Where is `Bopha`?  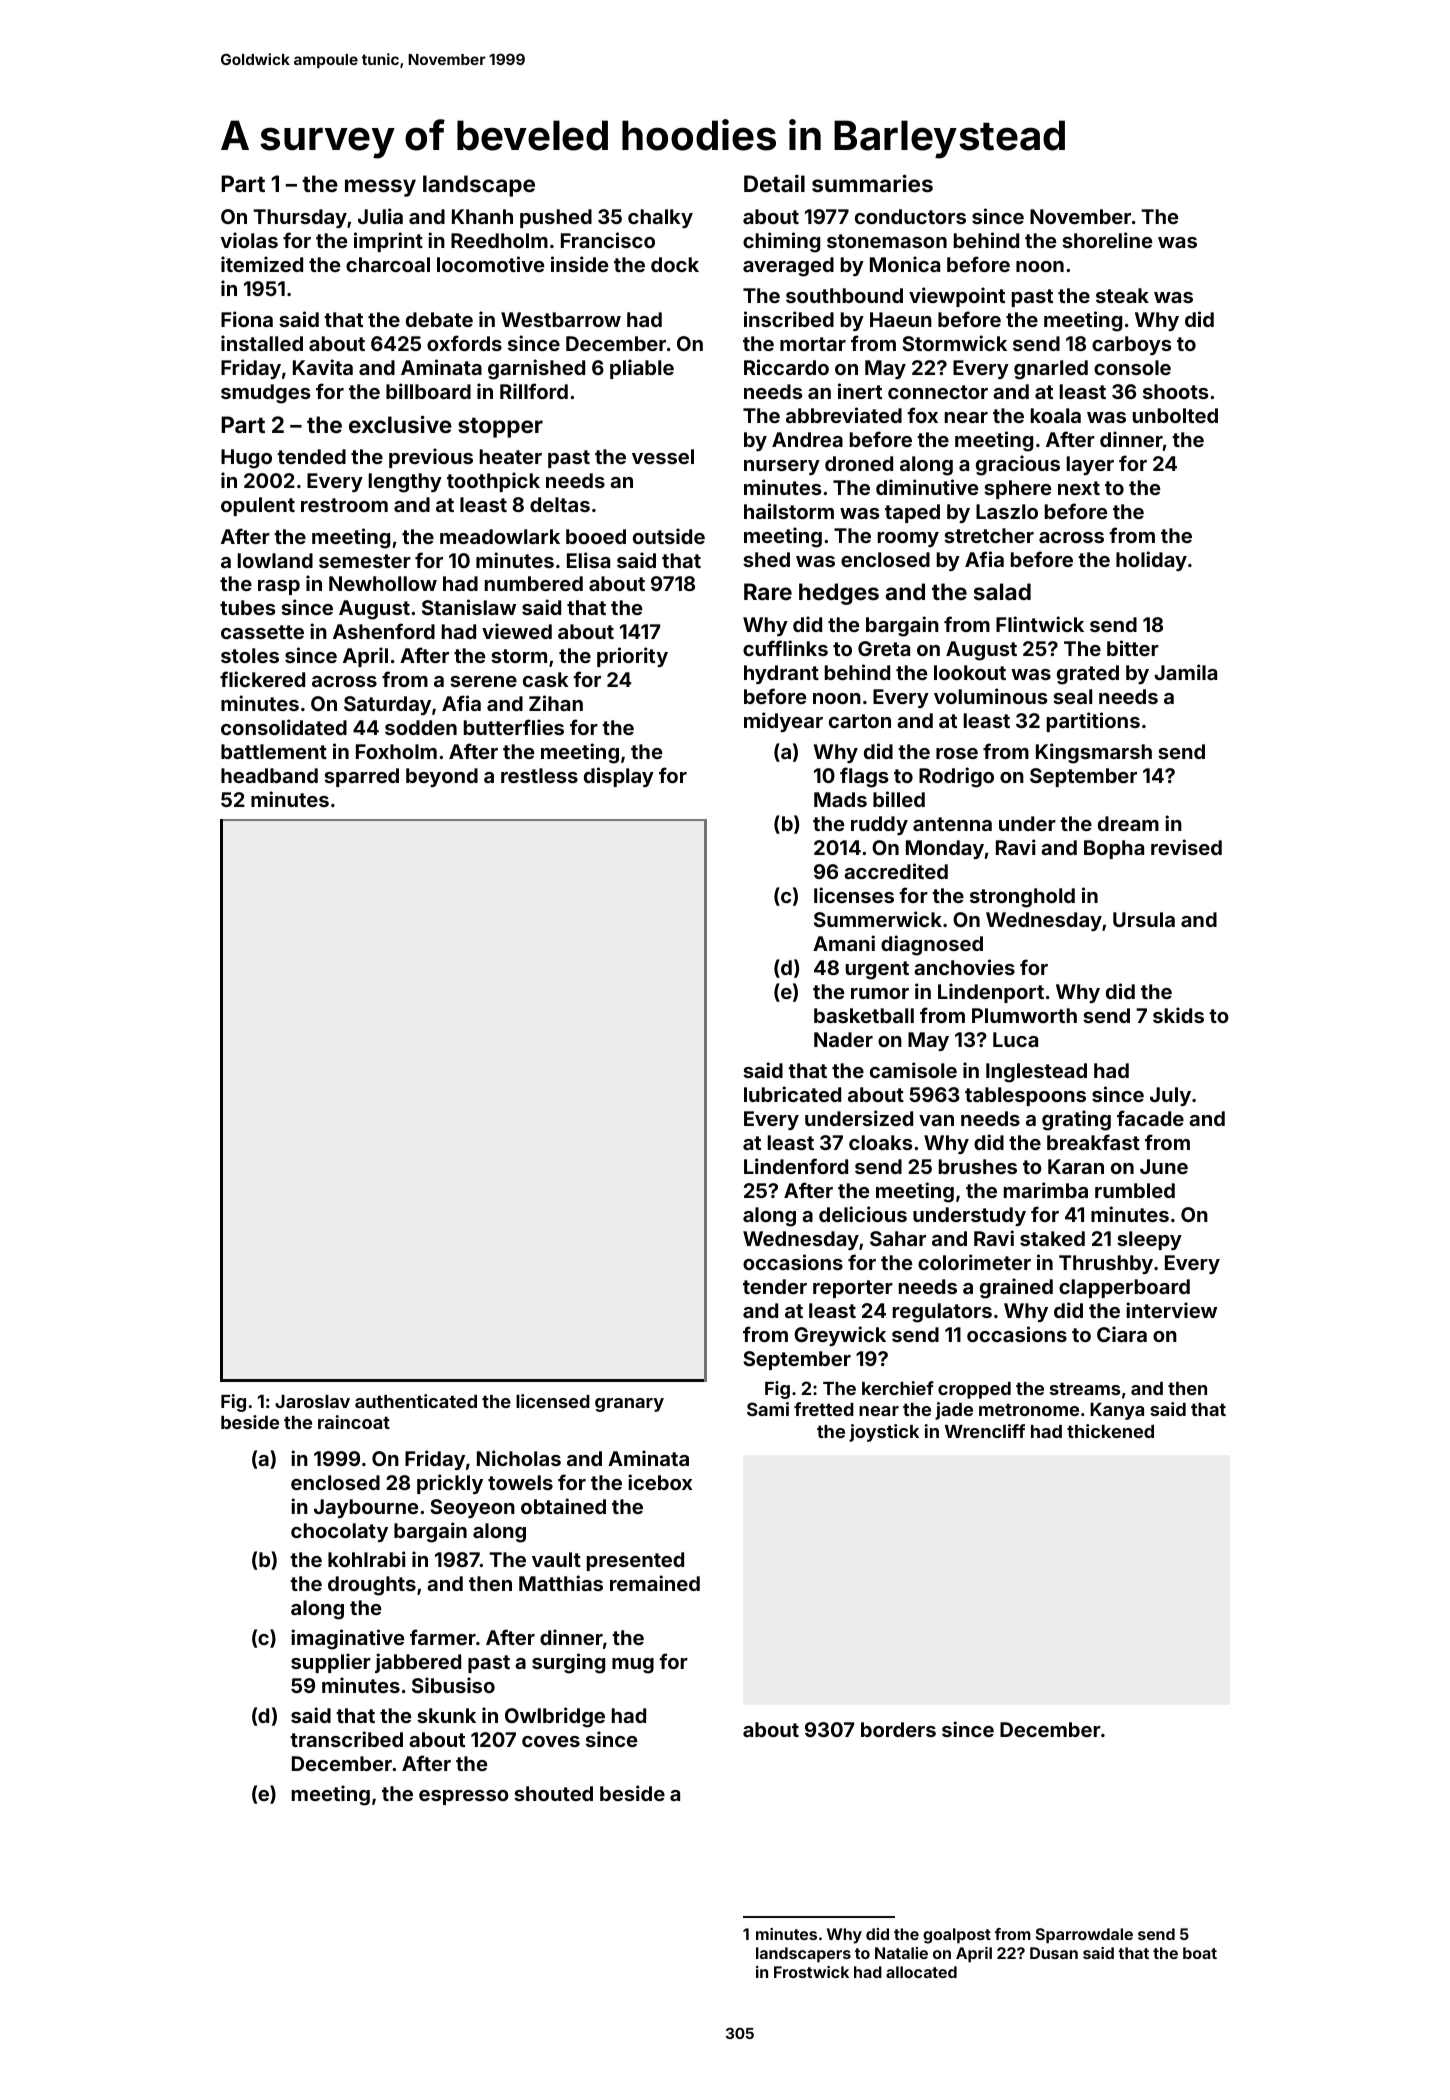
Bopha is located at coordinates (1114, 849).
